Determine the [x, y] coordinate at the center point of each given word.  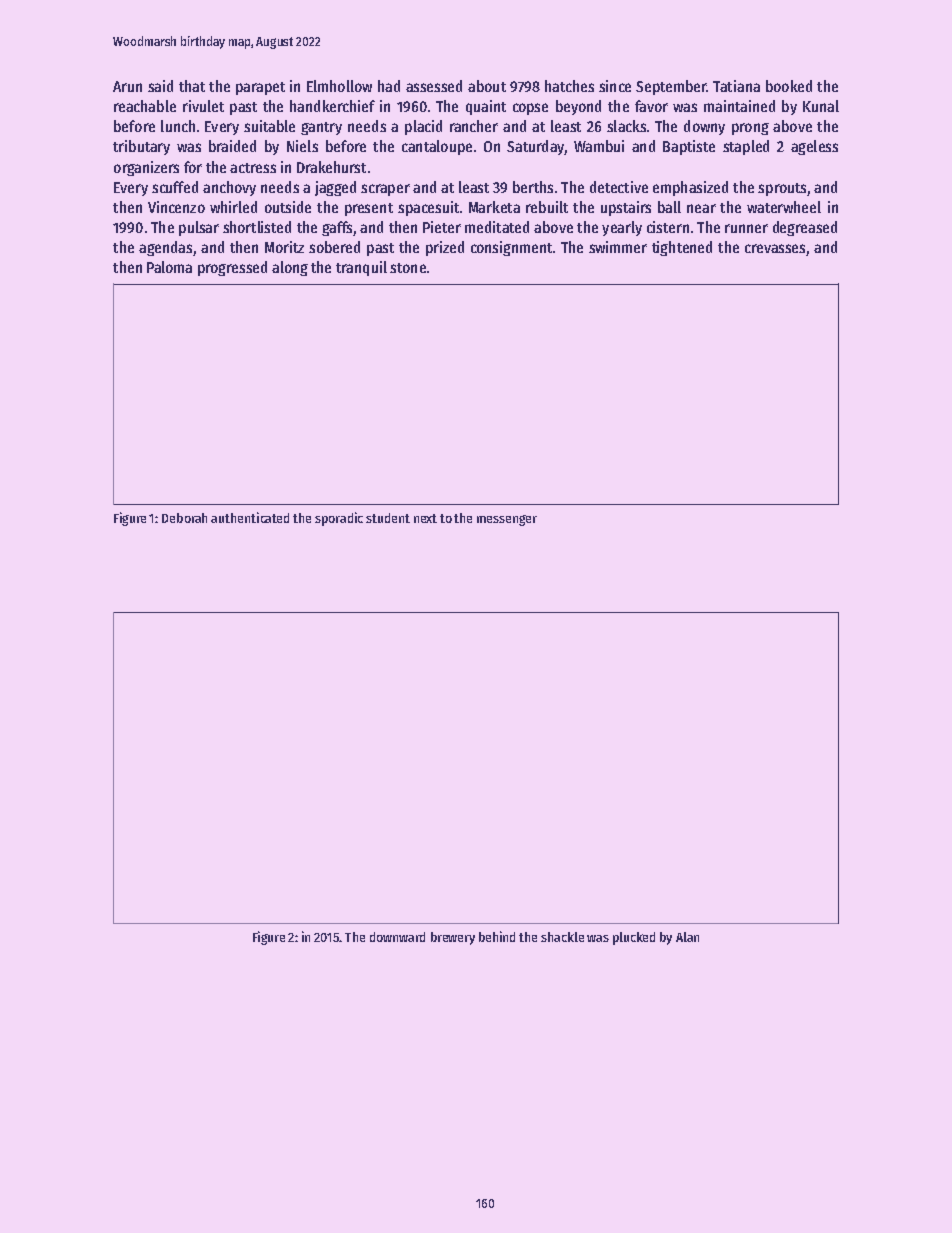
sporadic [339, 519]
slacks [626, 126]
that [192, 86]
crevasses [775, 248]
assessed [434, 86]
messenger [507, 520]
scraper [385, 190]
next [425, 518]
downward [397, 937]
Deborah [184, 518]
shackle [562, 937]
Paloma [169, 267]
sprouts [782, 189]
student [388, 518]
